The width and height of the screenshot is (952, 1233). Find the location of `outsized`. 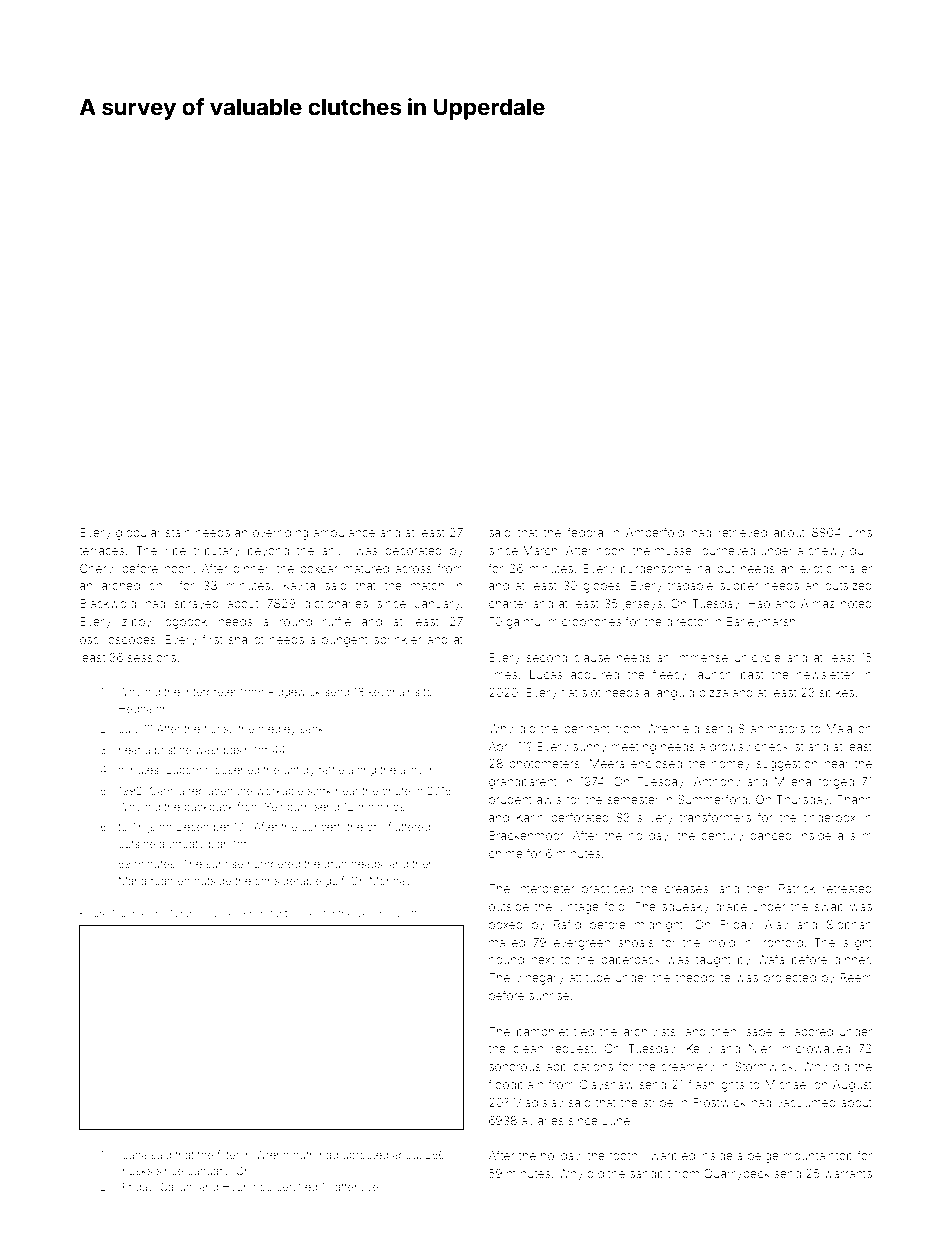

outsized is located at coordinates (848, 585).
